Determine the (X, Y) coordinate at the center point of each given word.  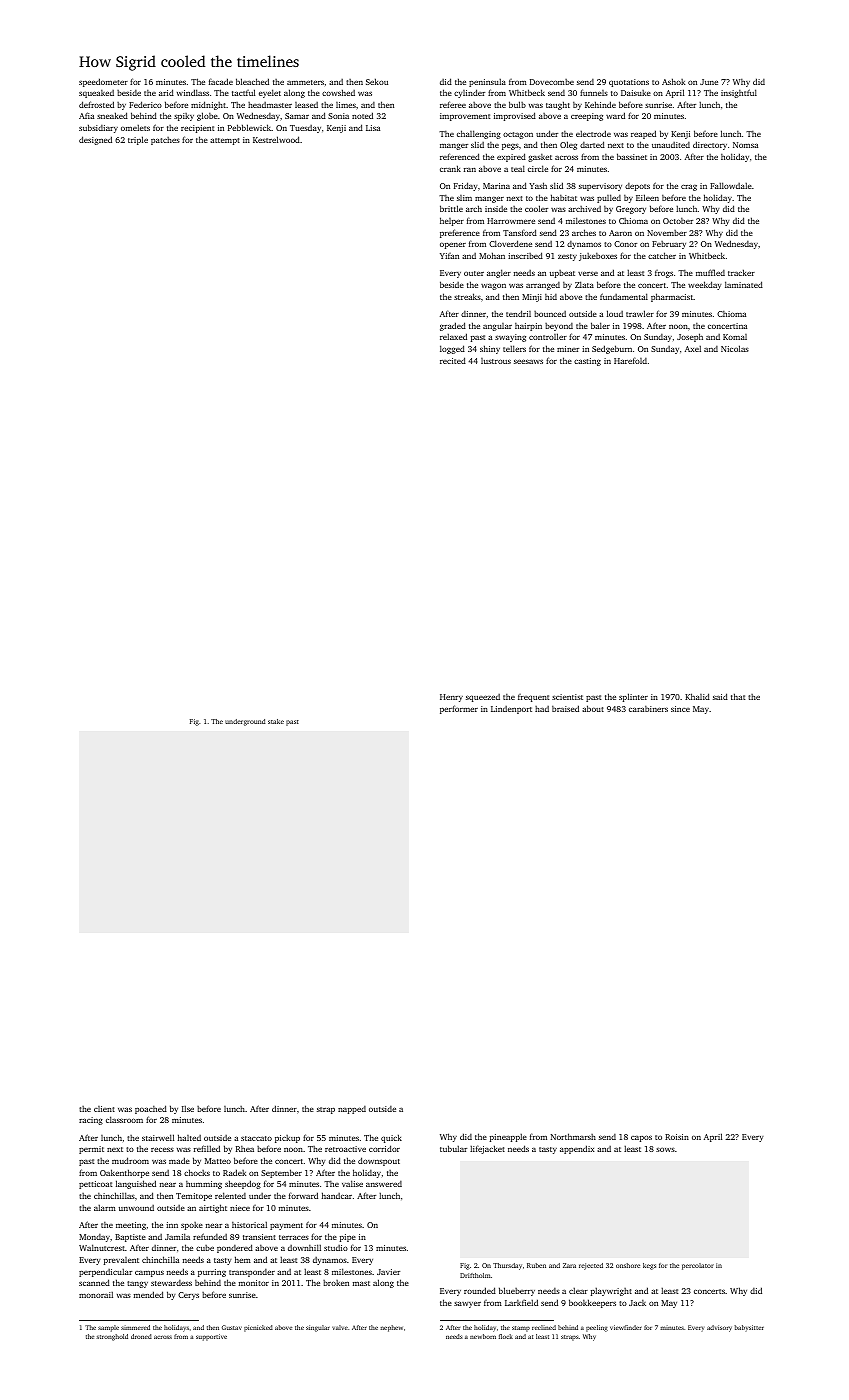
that (738, 696)
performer (459, 709)
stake (276, 721)
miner (568, 349)
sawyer (467, 1304)
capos (641, 1138)
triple (138, 140)
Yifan (449, 256)
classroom (124, 1119)
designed (95, 140)
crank (450, 168)
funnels (594, 92)
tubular (453, 1148)
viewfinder (626, 1327)
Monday (94, 1238)
